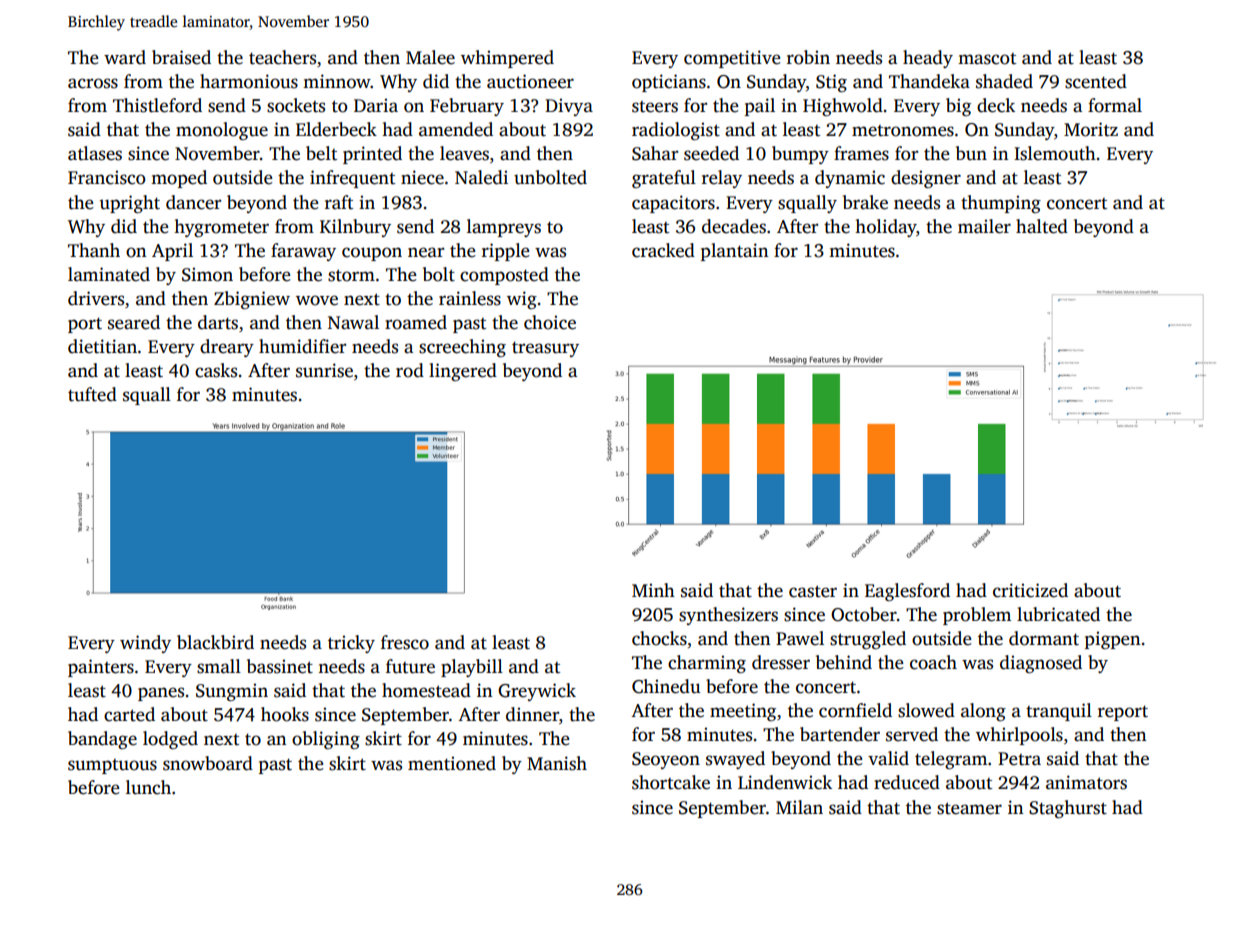 Image resolution: width=1233 pixels, height=952 pixels. Describe the element at coordinates (987, 59) in the screenshot. I see `mascot` at that location.
